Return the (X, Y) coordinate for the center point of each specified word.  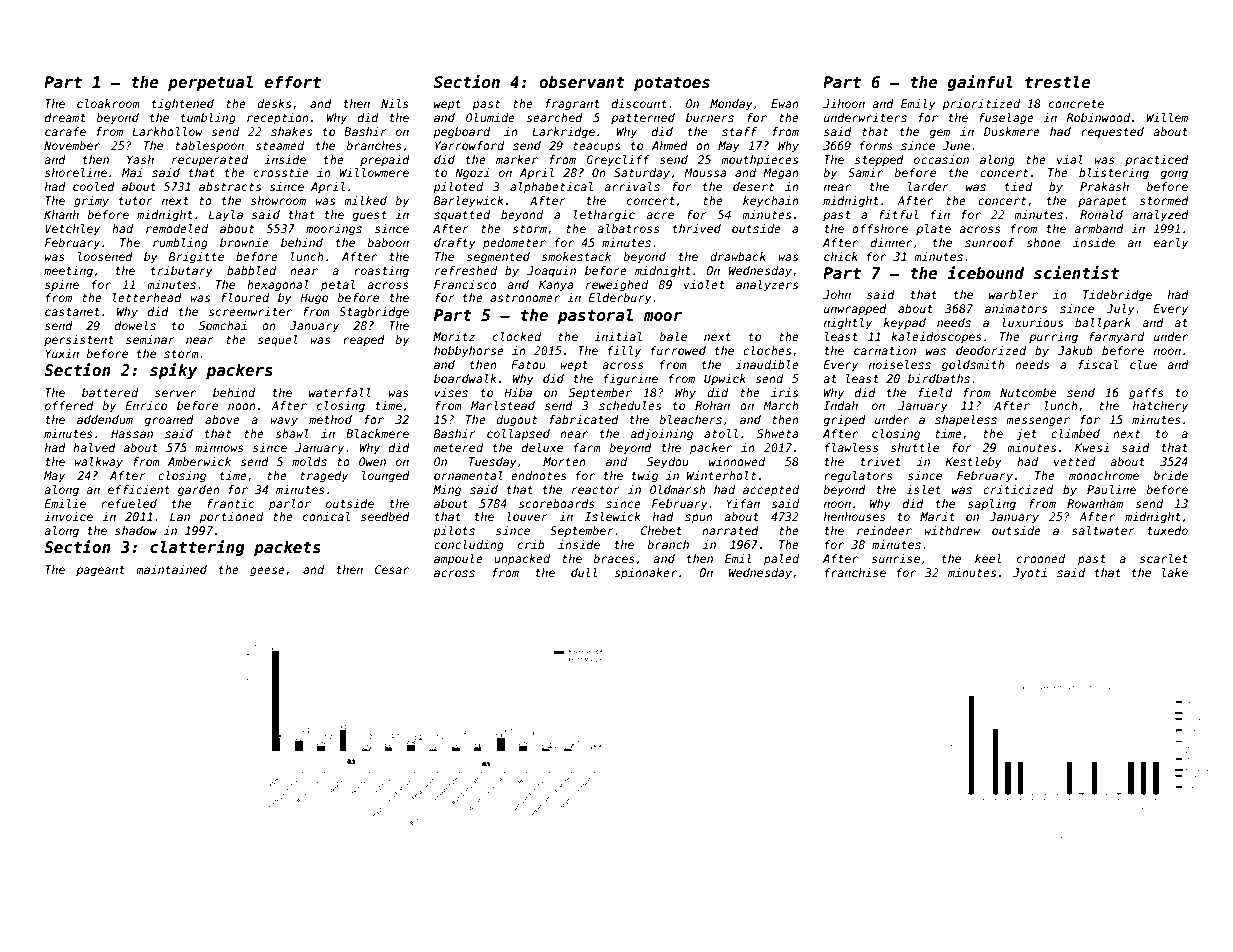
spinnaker (645, 574)
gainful (980, 83)
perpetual (210, 83)
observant (582, 82)
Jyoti (1030, 574)
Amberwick (199, 461)
